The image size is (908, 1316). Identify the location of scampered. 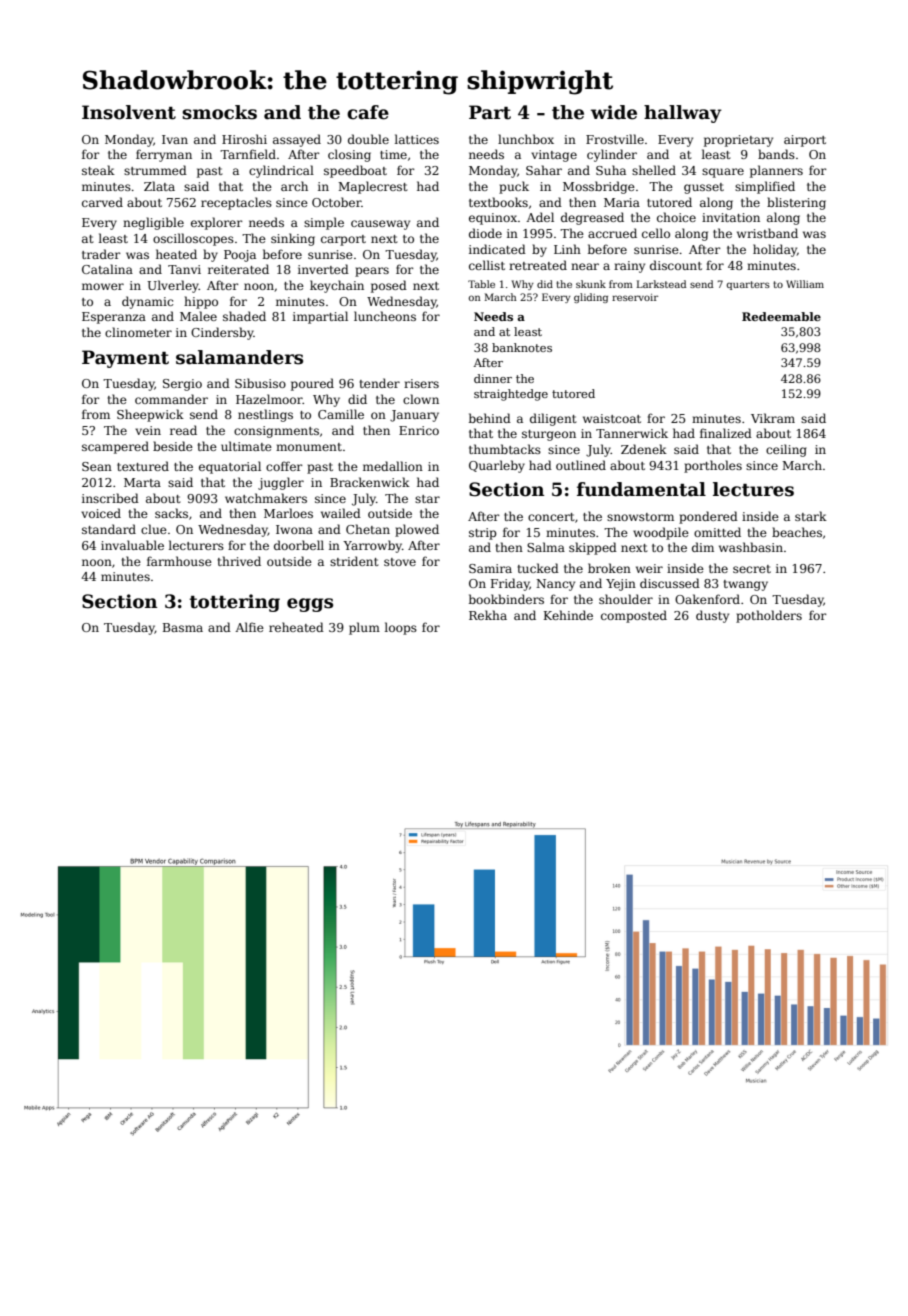
(115, 447).
